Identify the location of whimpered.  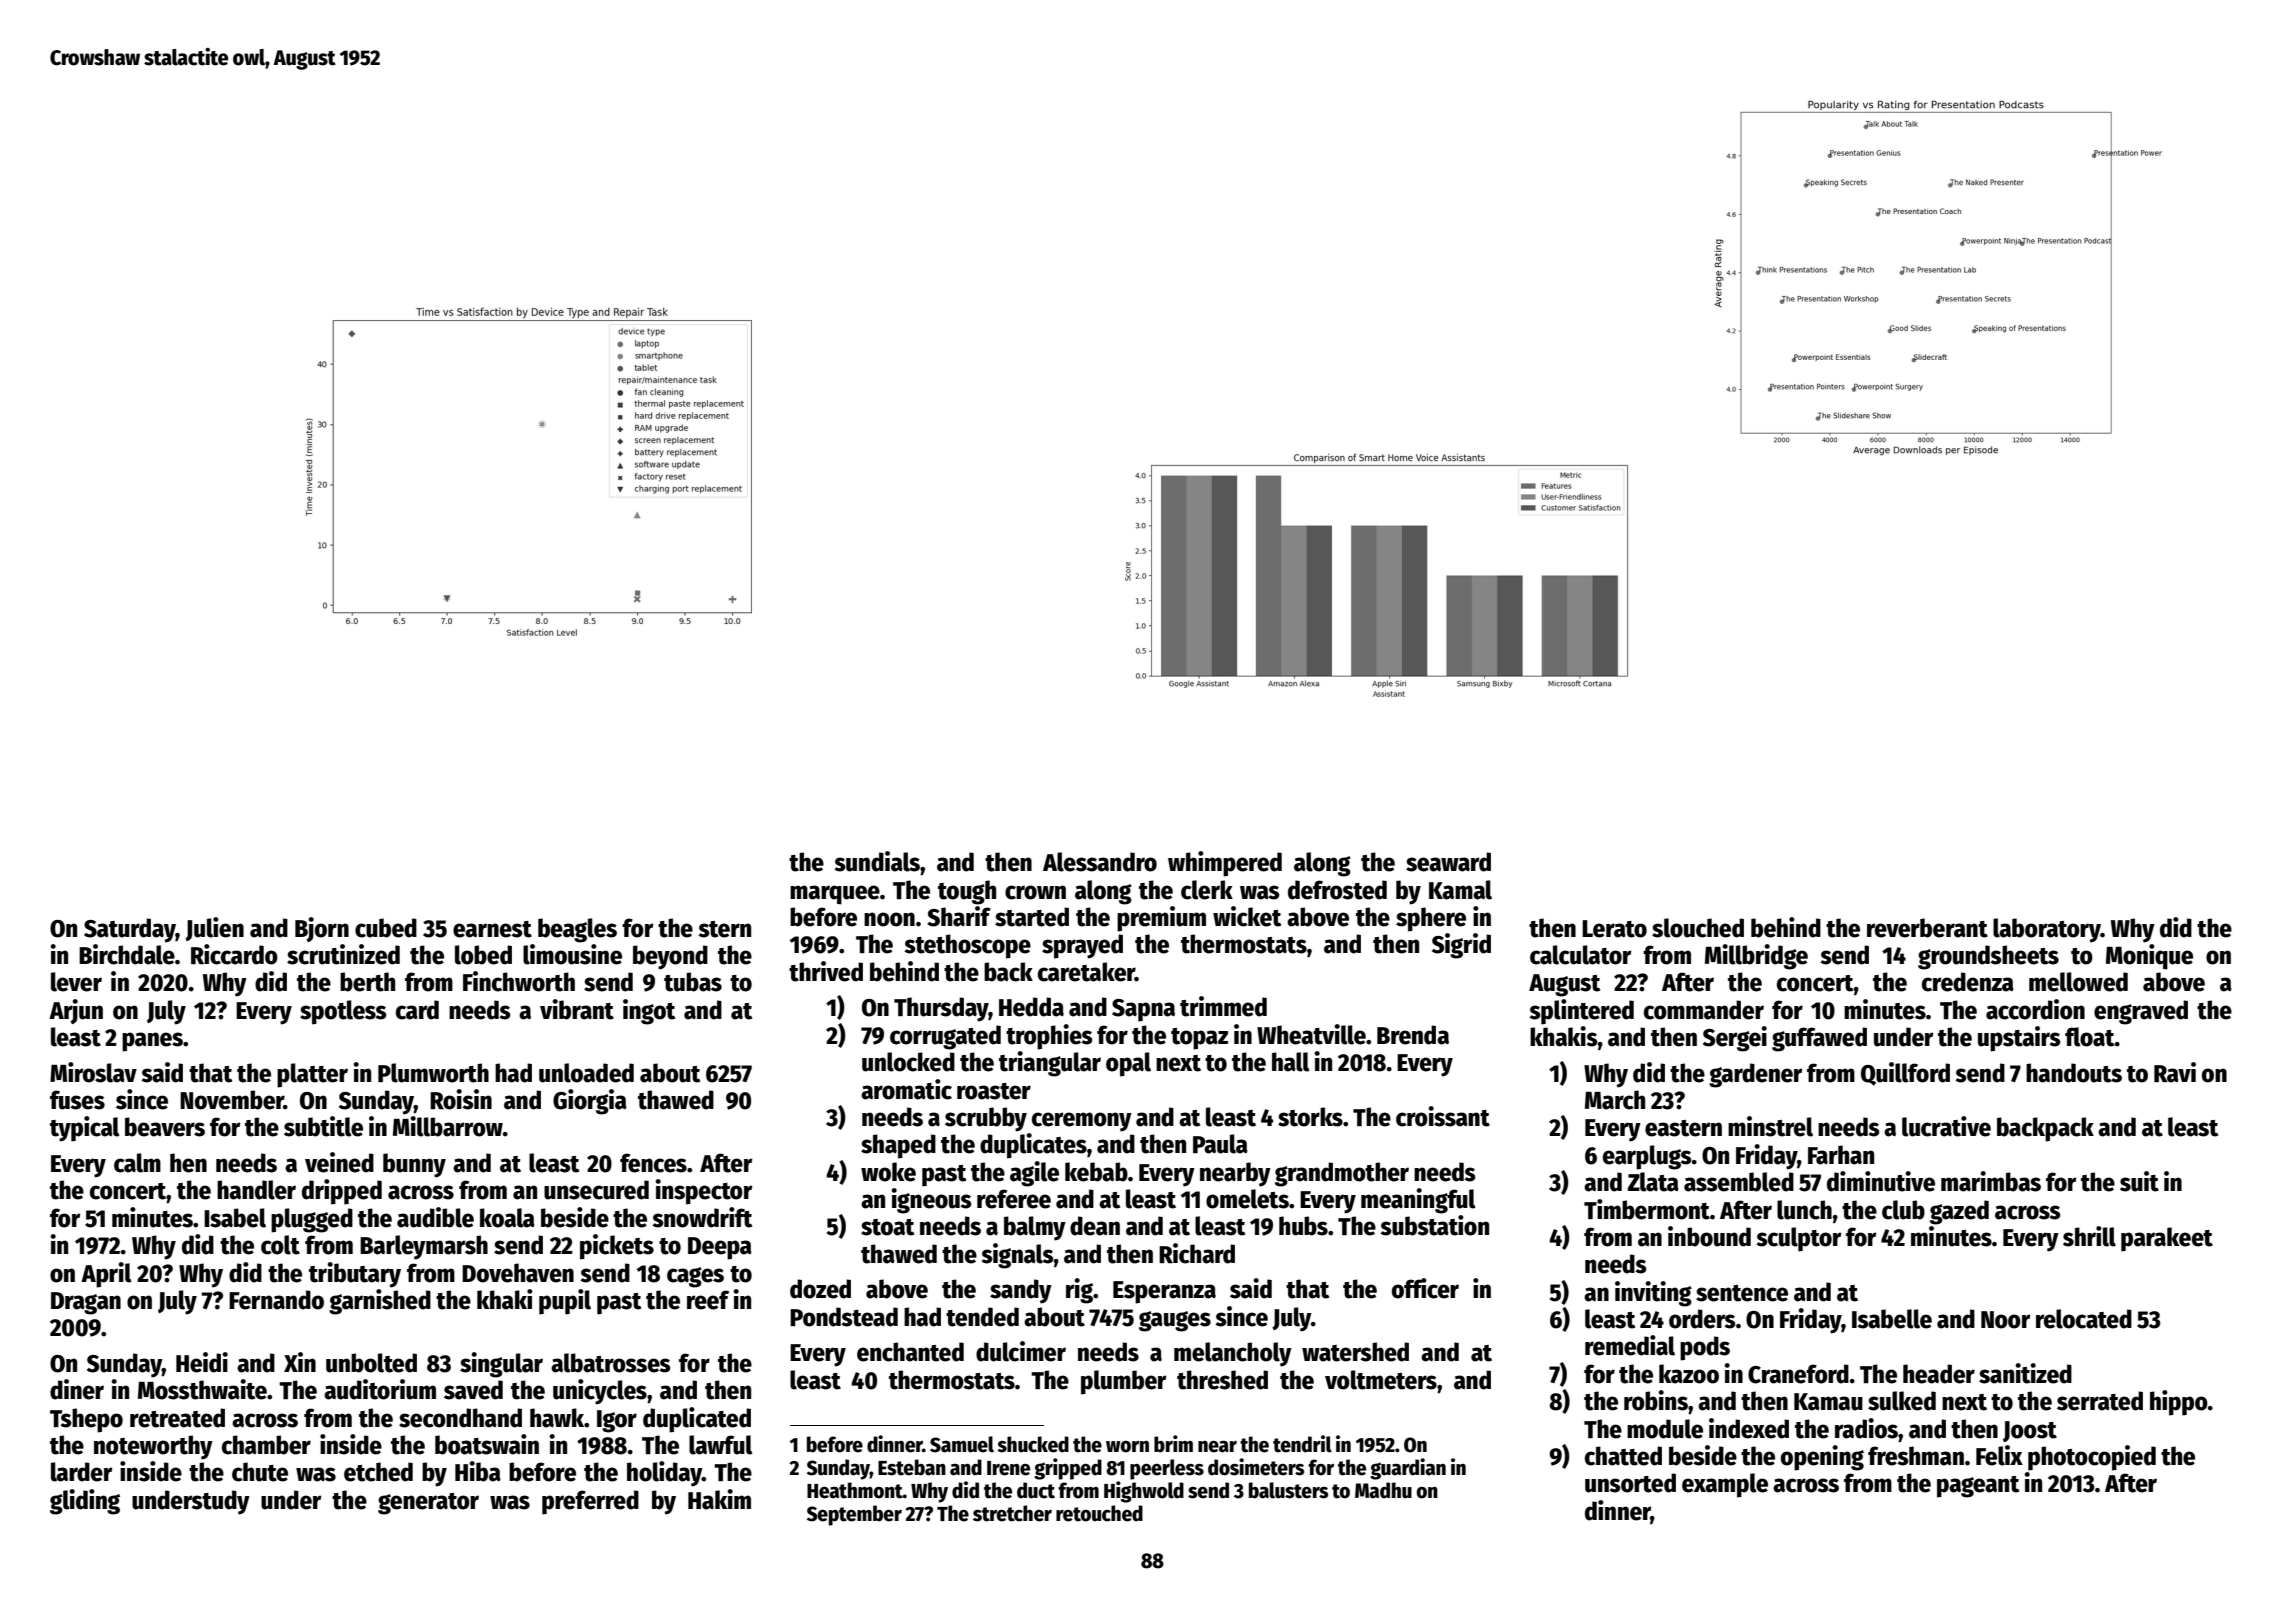
(1225, 864).
